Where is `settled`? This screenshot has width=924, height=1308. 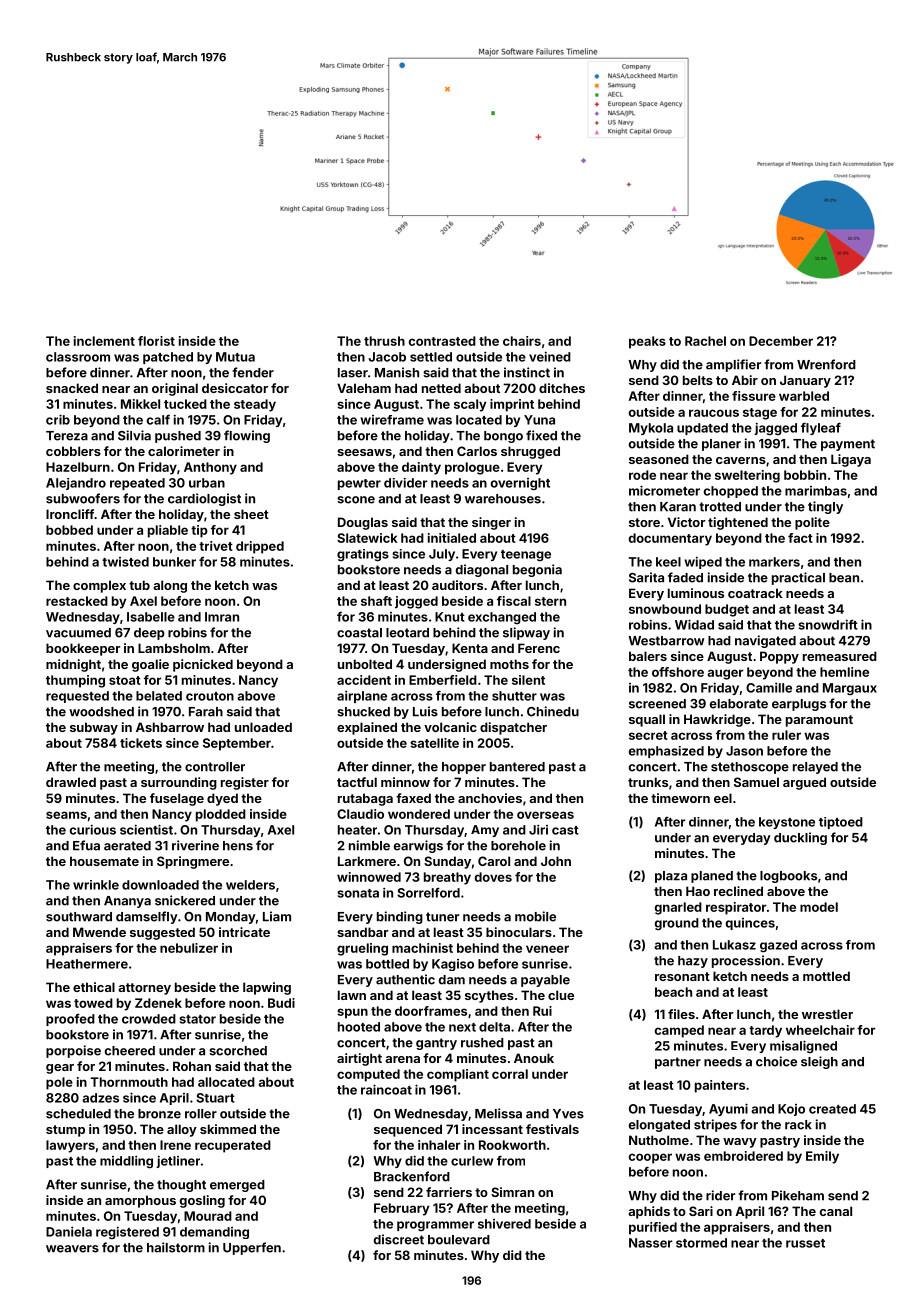 settled is located at coordinates (431, 357).
